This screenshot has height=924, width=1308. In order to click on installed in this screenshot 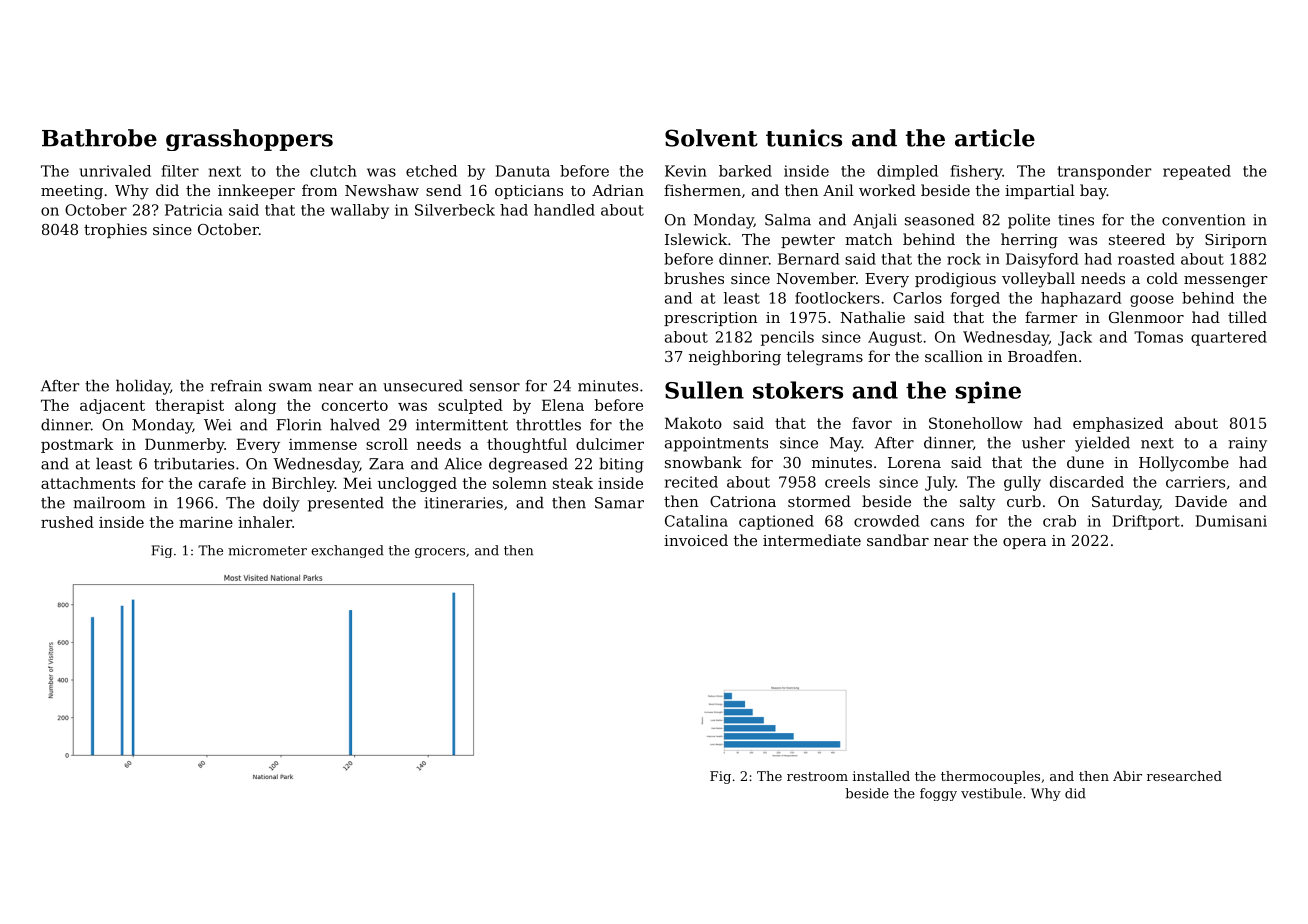, I will do `click(881, 776)`.
